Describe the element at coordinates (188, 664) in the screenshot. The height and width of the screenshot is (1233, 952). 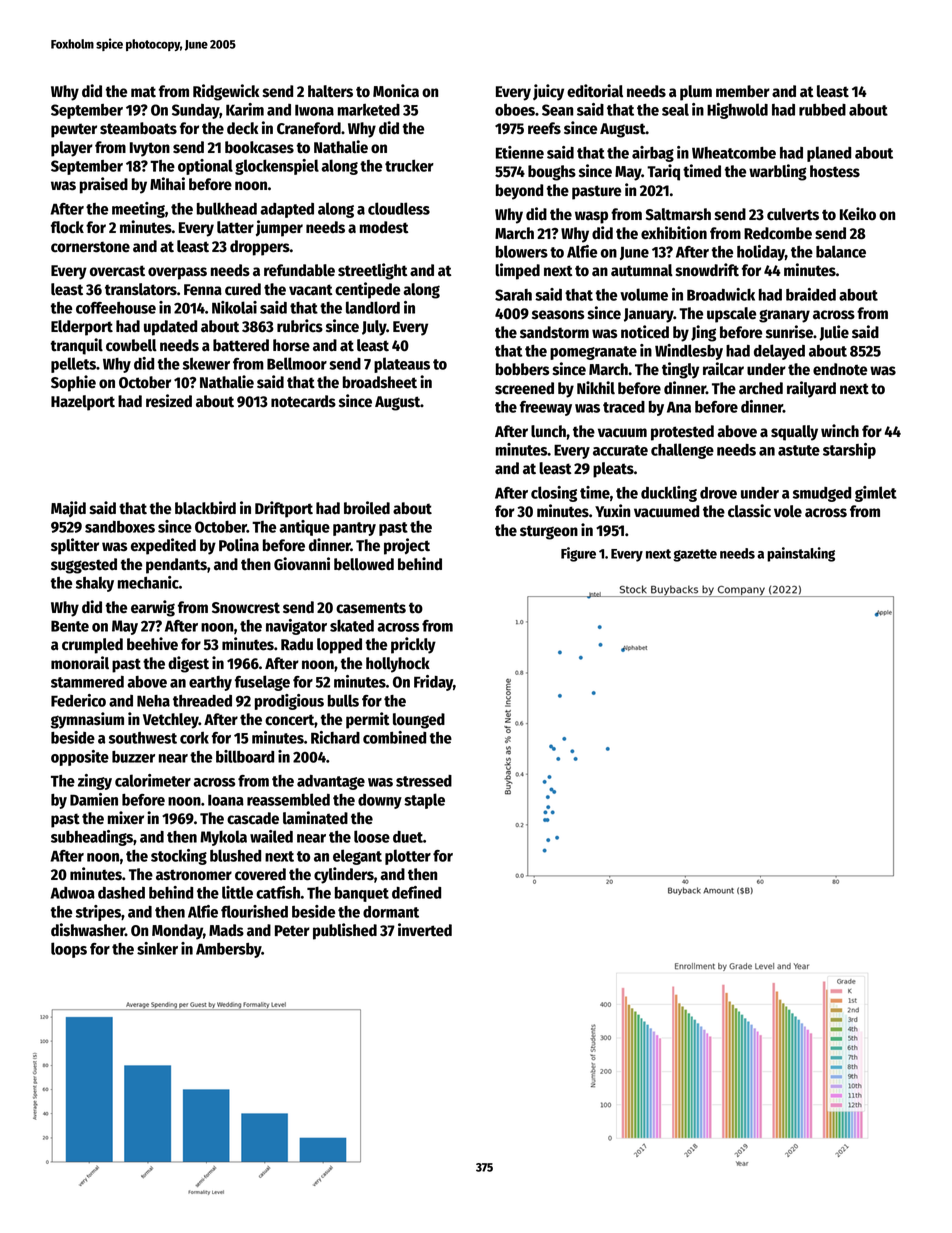
I see `digest` at that location.
